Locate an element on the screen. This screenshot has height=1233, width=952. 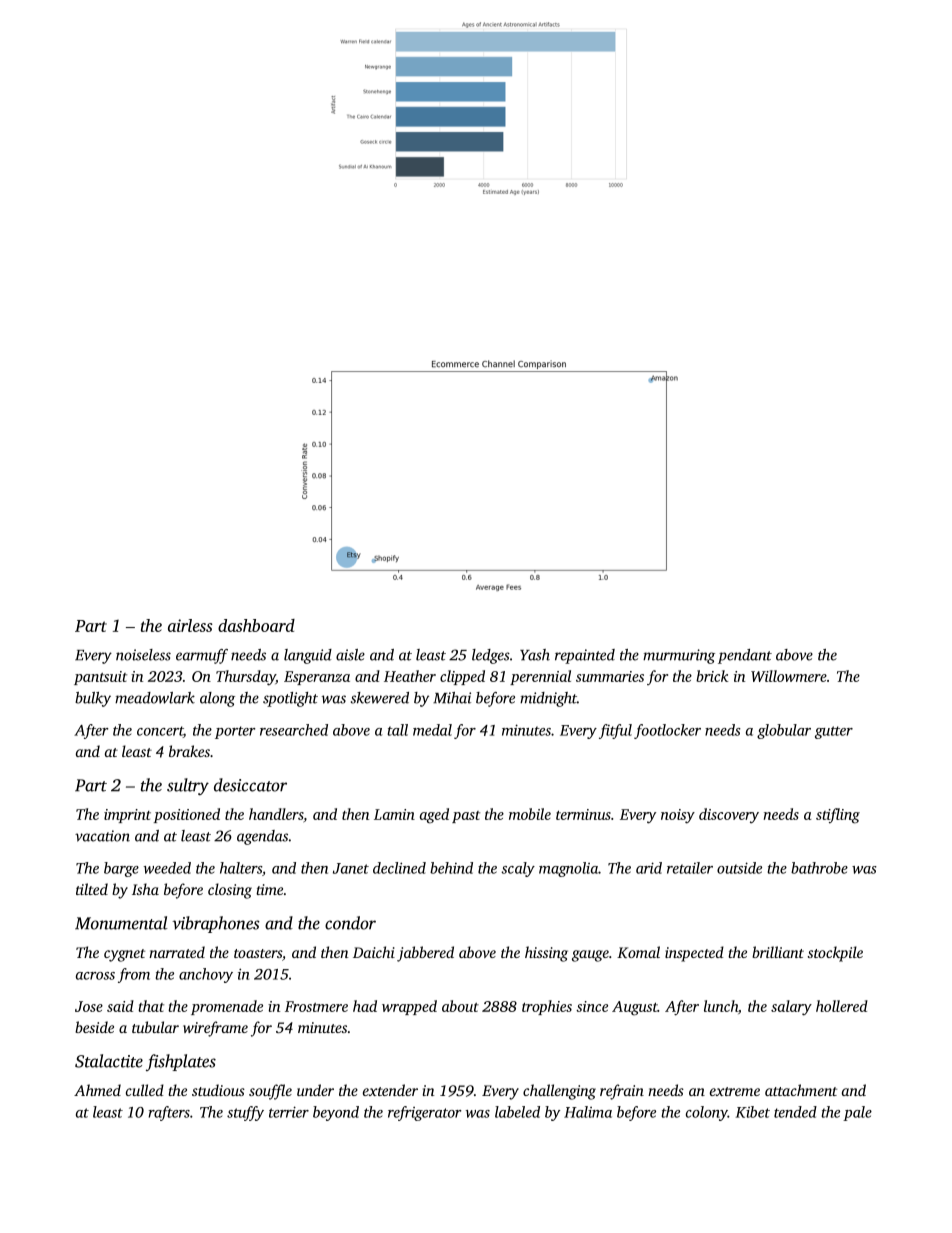
stifling is located at coordinates (838, 816).
